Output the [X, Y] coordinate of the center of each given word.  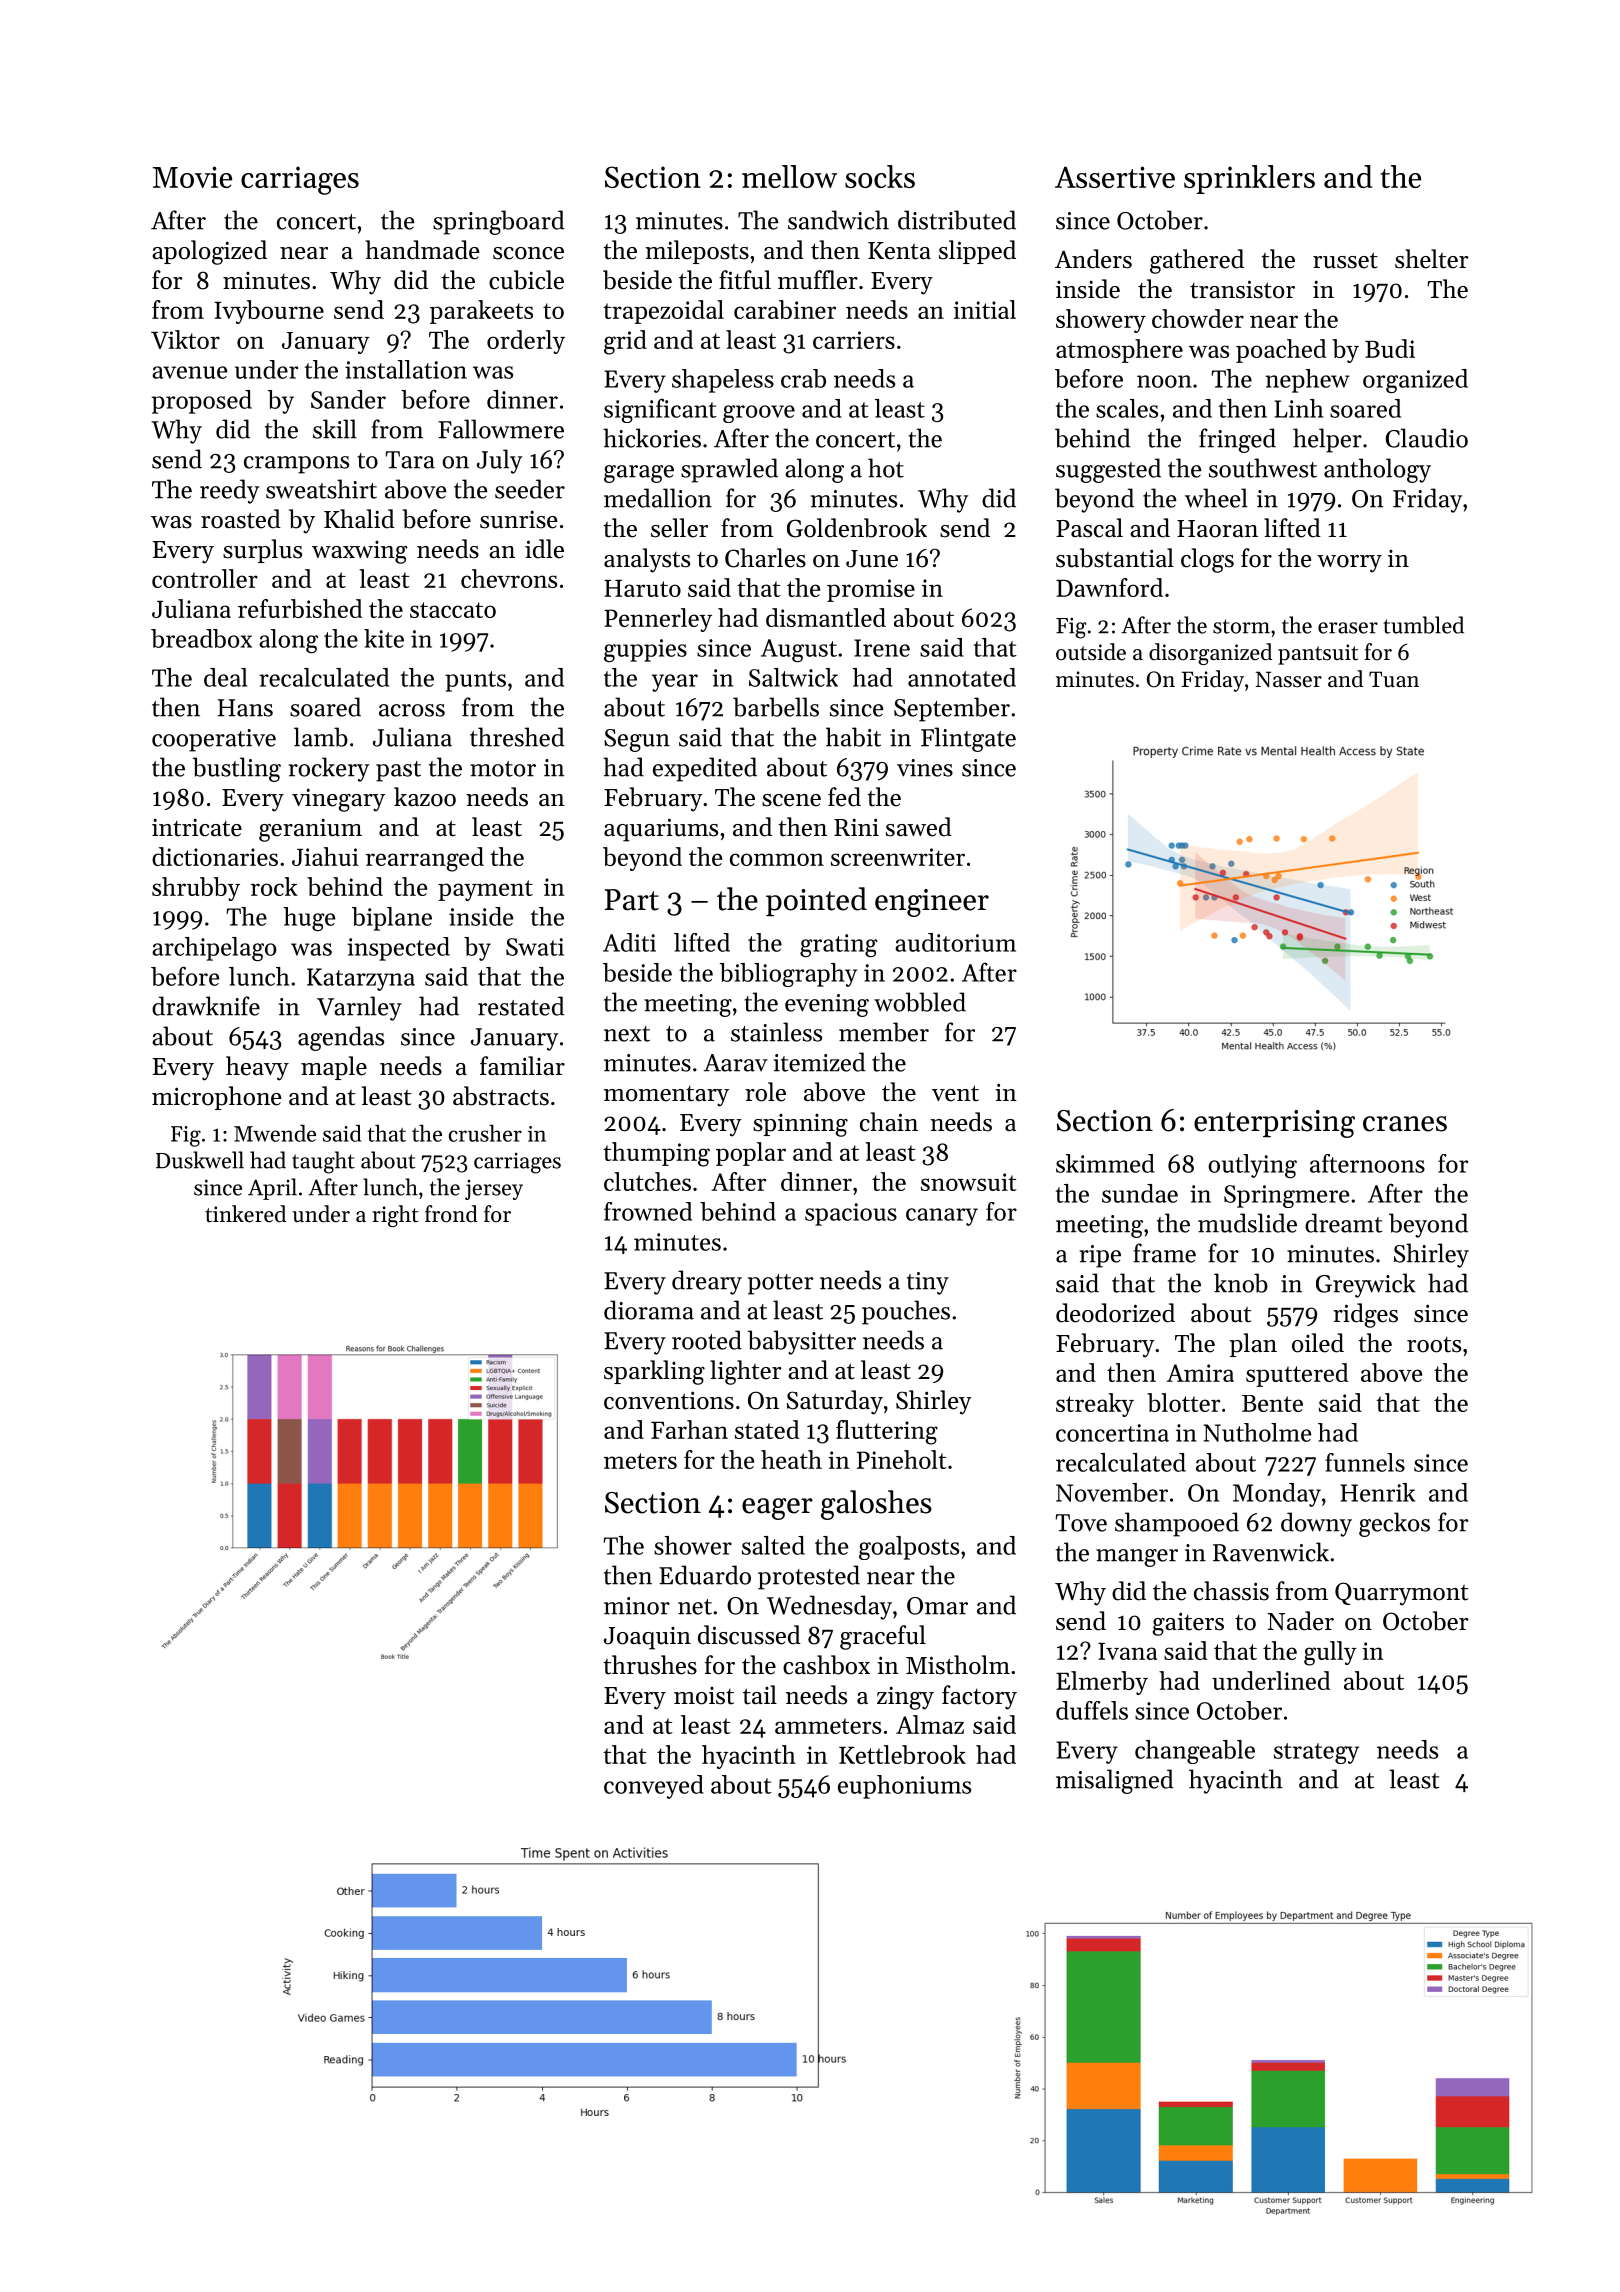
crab [803, 378]
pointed [816, 901]
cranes [1405, 1124]
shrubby [196, 889]
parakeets [481, 312]
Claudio [1427, 438]
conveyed [654, 1787]
